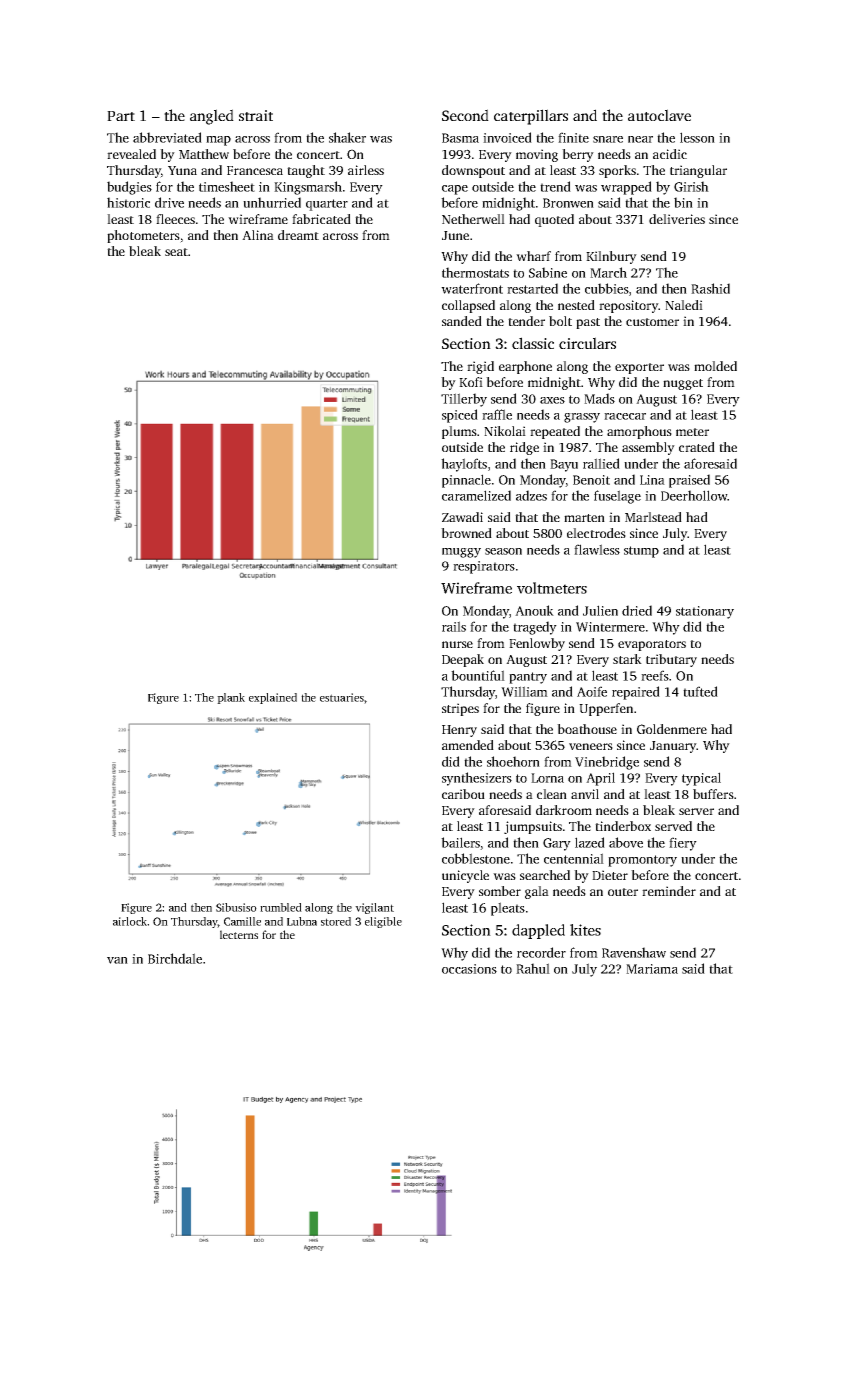 This page has width=849, height=1400. What do you see at coordinates (659, 115) in the page?
I see `autoclave` at bounding box center [659, 115].
